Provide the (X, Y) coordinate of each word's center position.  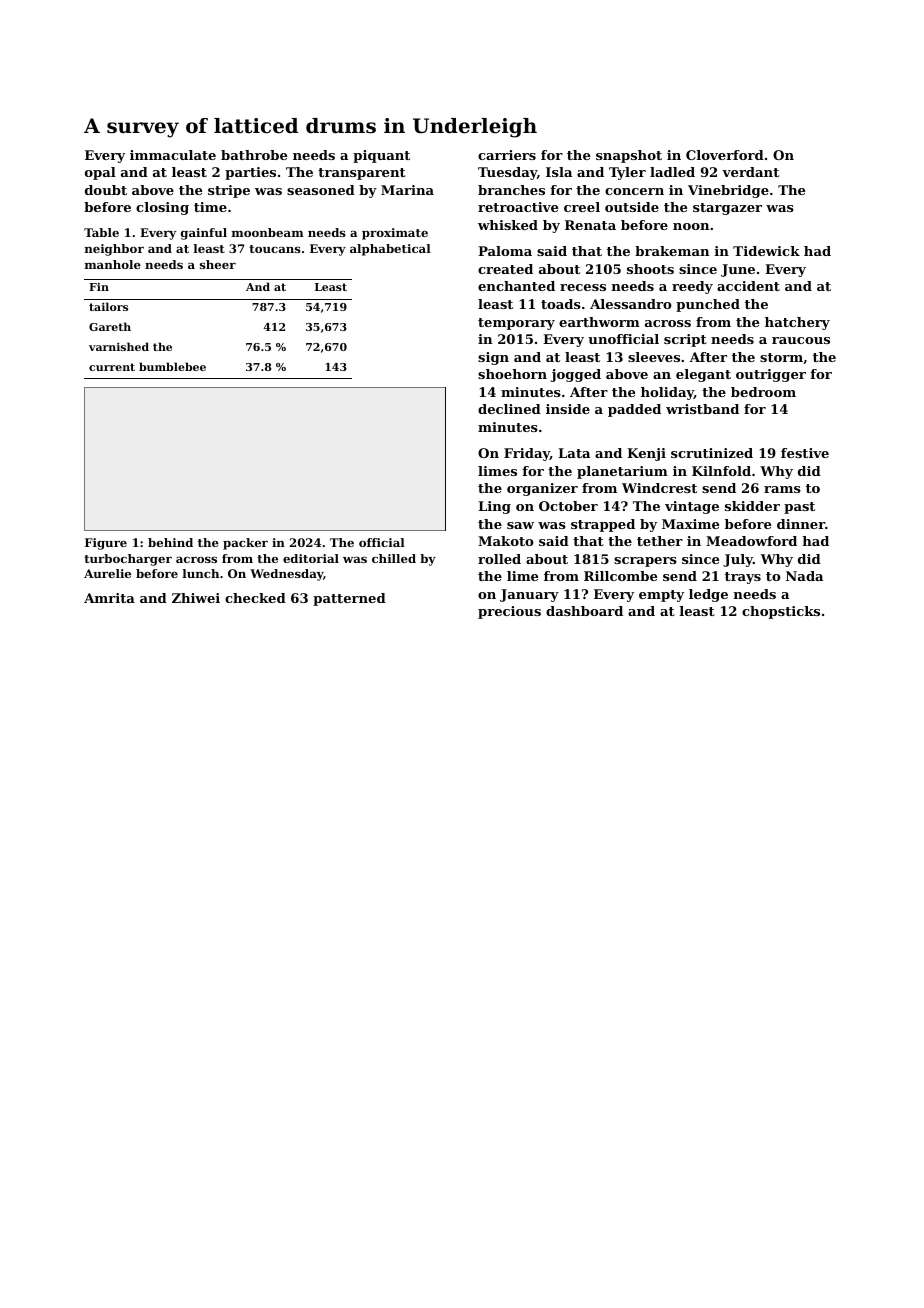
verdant (750, 172)
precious (509, 612)
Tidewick (766, 251)
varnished (119, 346)
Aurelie (107, 573)
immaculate (173, 155)
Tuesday (507, 173)
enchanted (516, 286)
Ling (494, 507)
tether (660, 541)
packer (245, 544)
